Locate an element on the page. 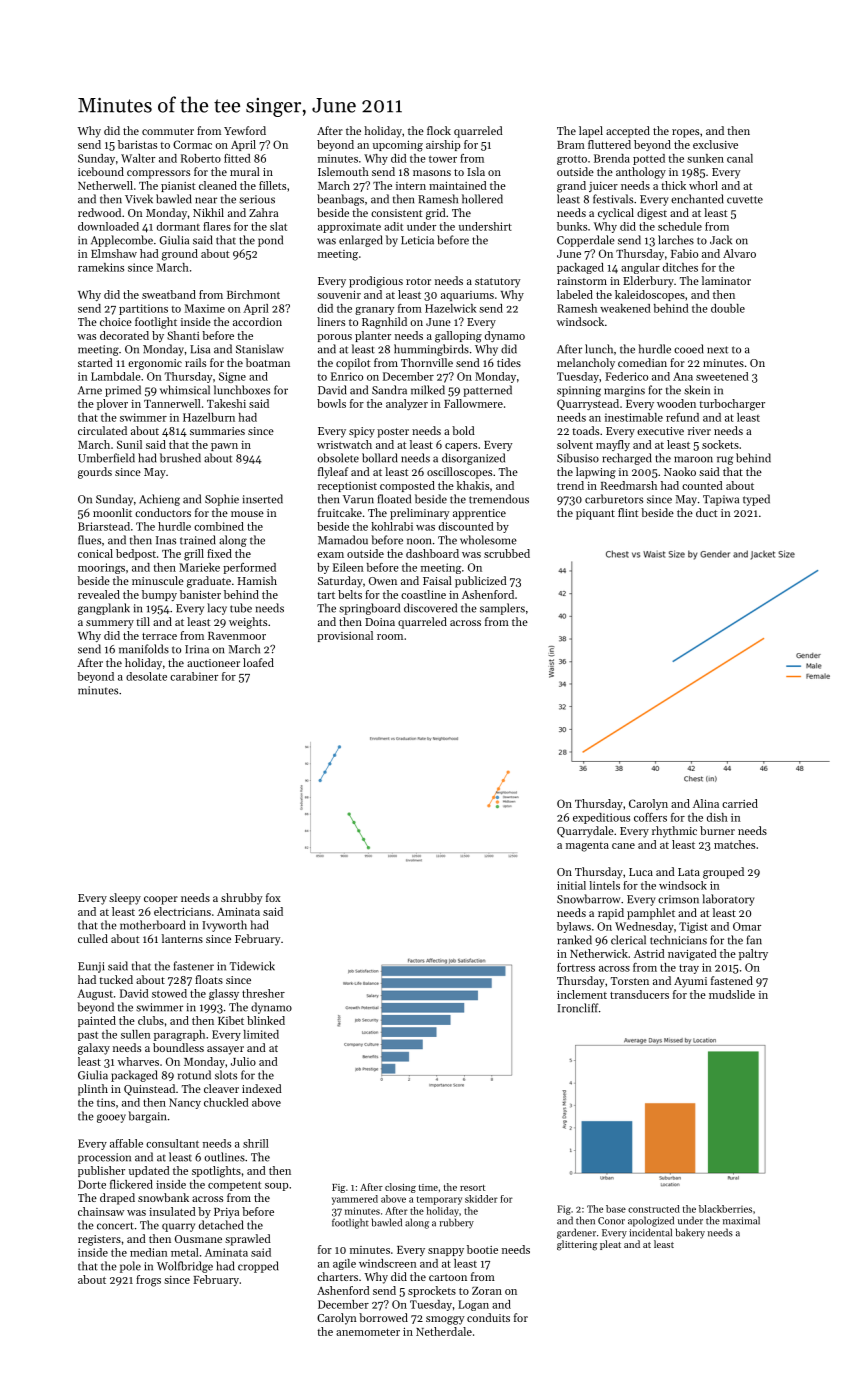  fox is located at coordinates (273, 897).
